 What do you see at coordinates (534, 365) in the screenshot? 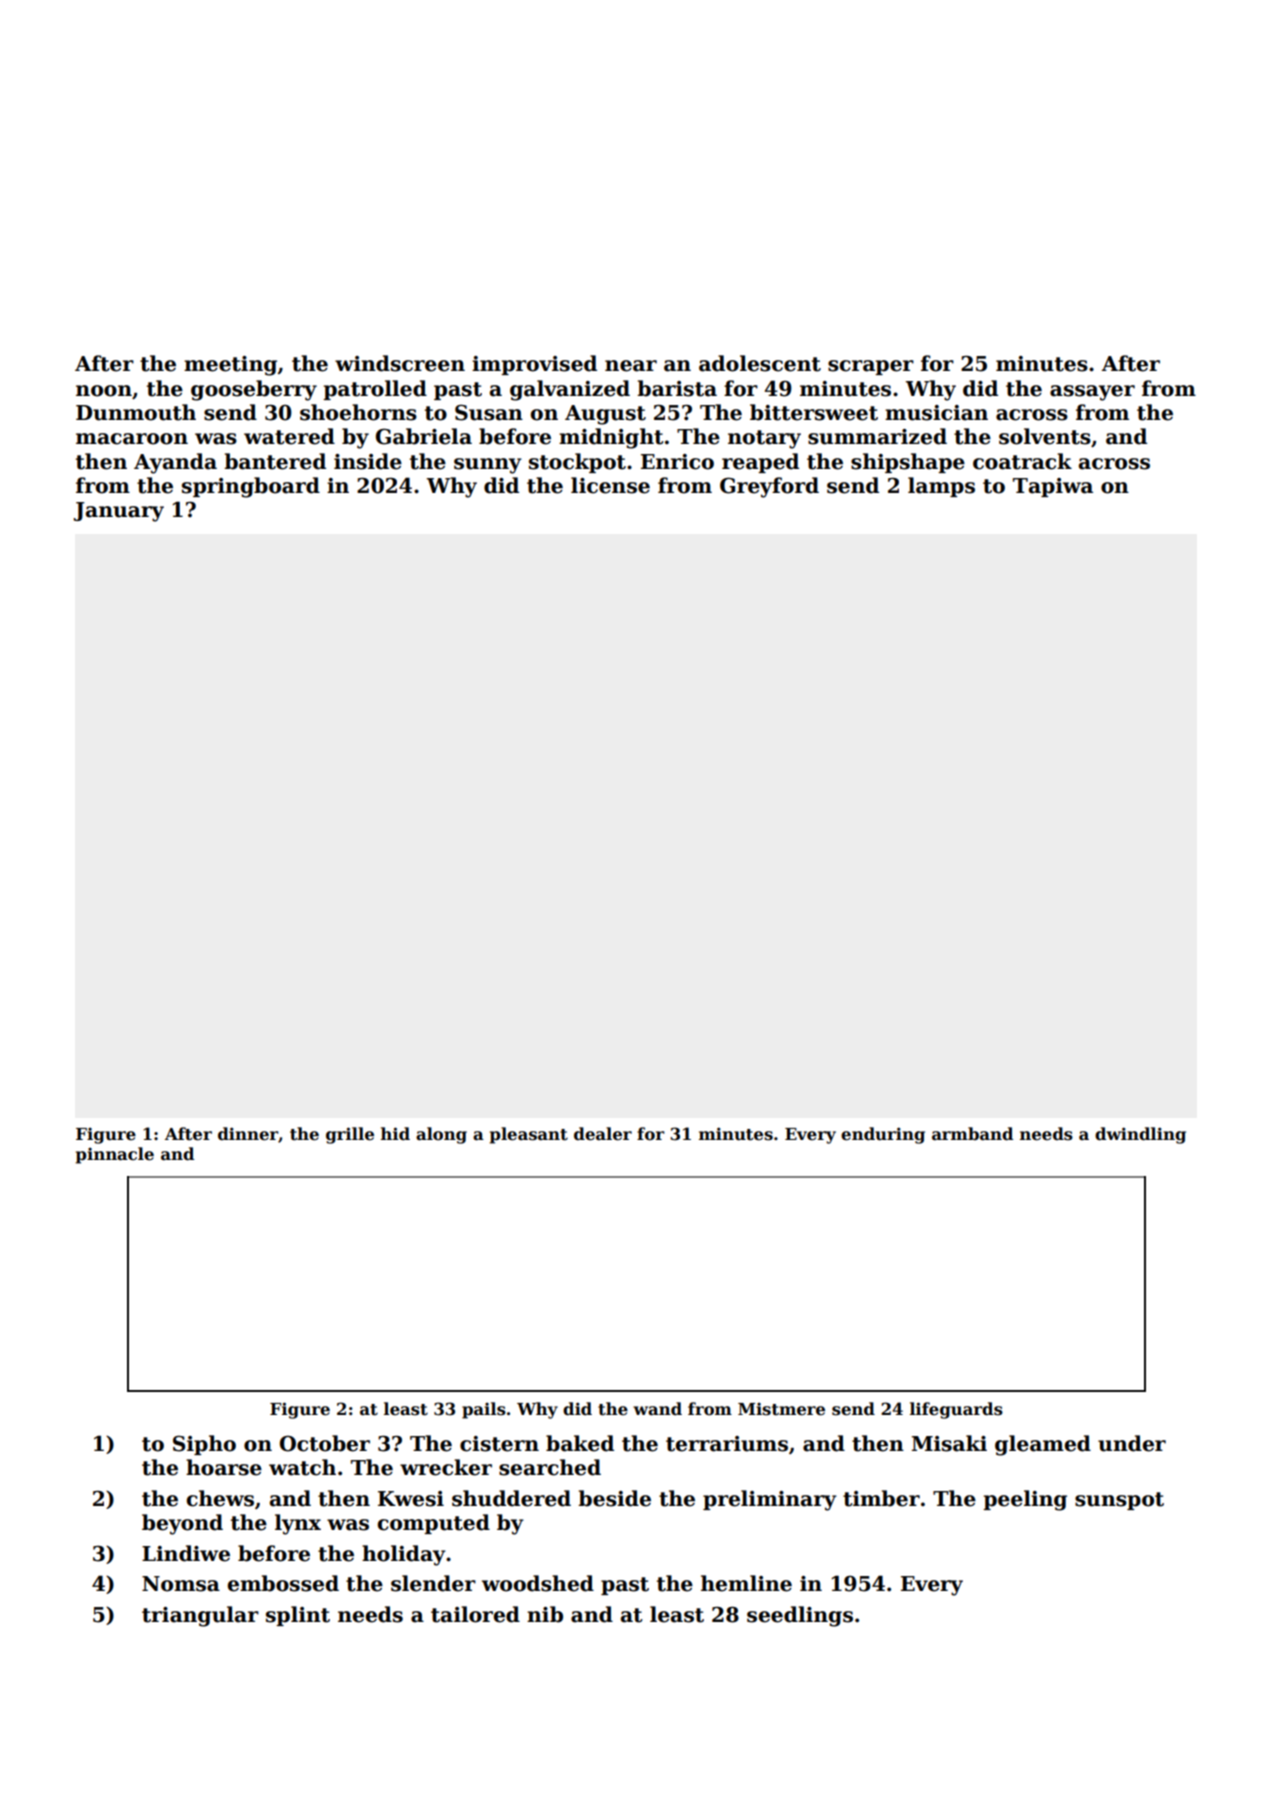
I see `improvised` at bounding box center [534, 365].
